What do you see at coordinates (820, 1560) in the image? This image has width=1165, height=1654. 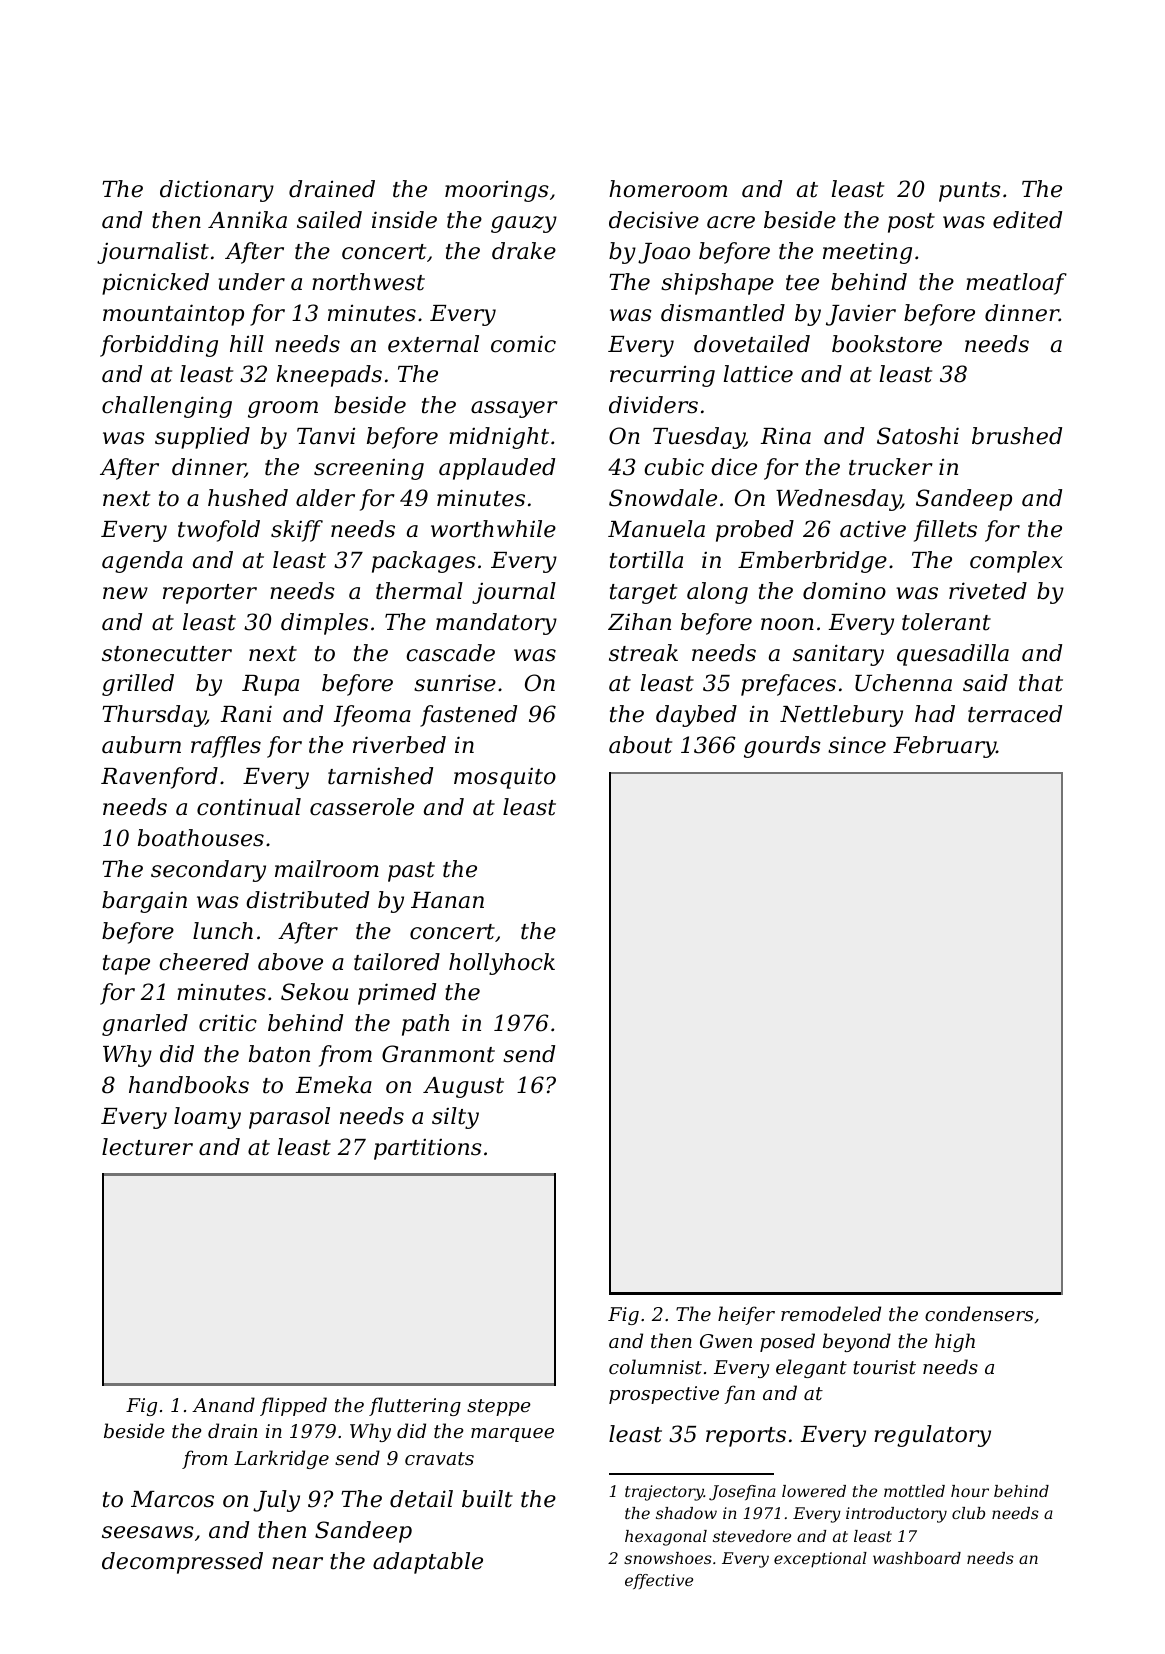 I see `exceptional` at bounding box center [820, 1560].
